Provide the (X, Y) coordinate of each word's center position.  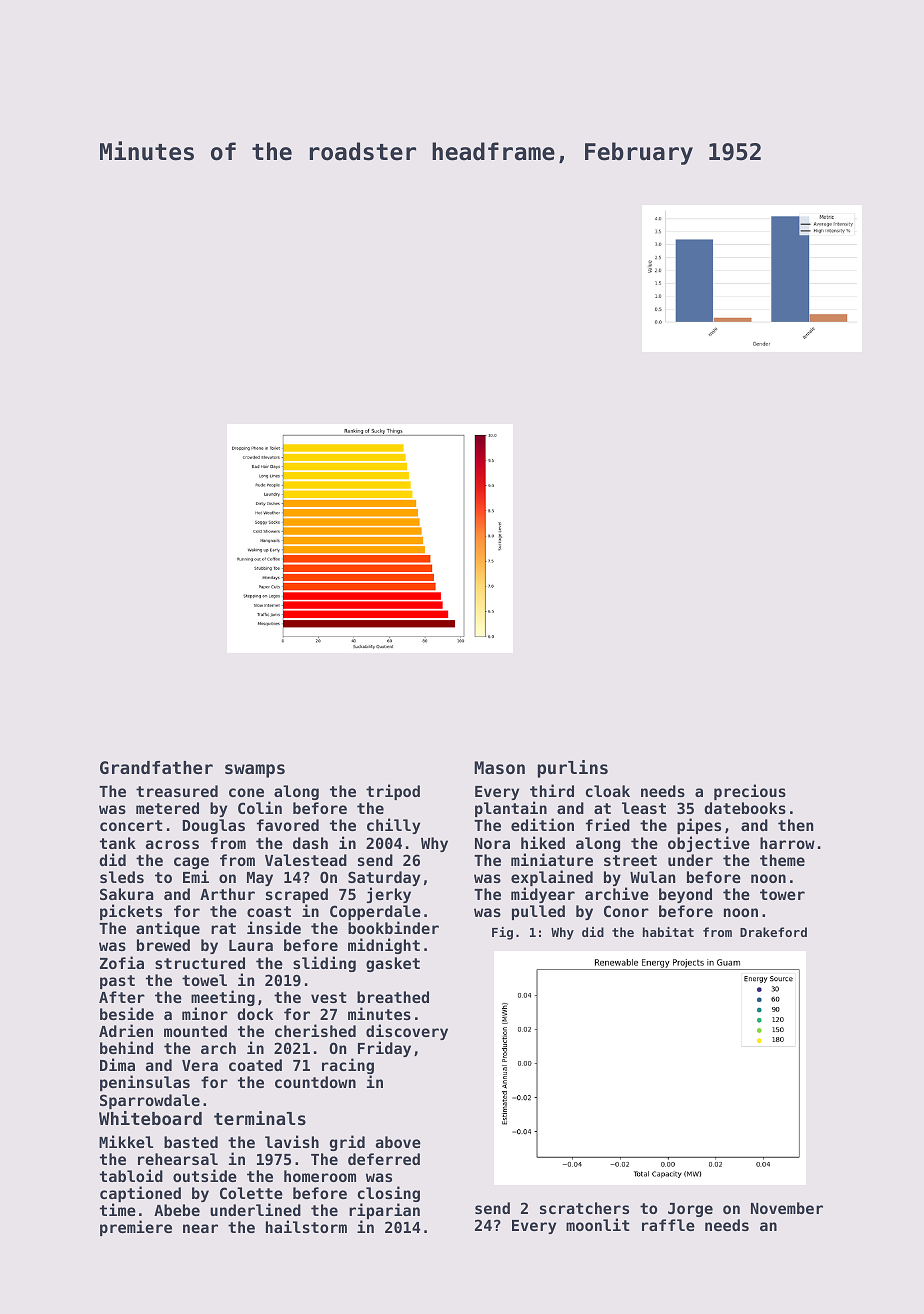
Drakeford (773, 932)
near (200, 1228)
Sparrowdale (150, 1101)
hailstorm (306, 1226)
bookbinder (393, 928)
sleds (122, 877)
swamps (255, 771)
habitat (668, 932)
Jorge (690, 1210)
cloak (608, 791)
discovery (407, 1032)
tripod (393, 792)
